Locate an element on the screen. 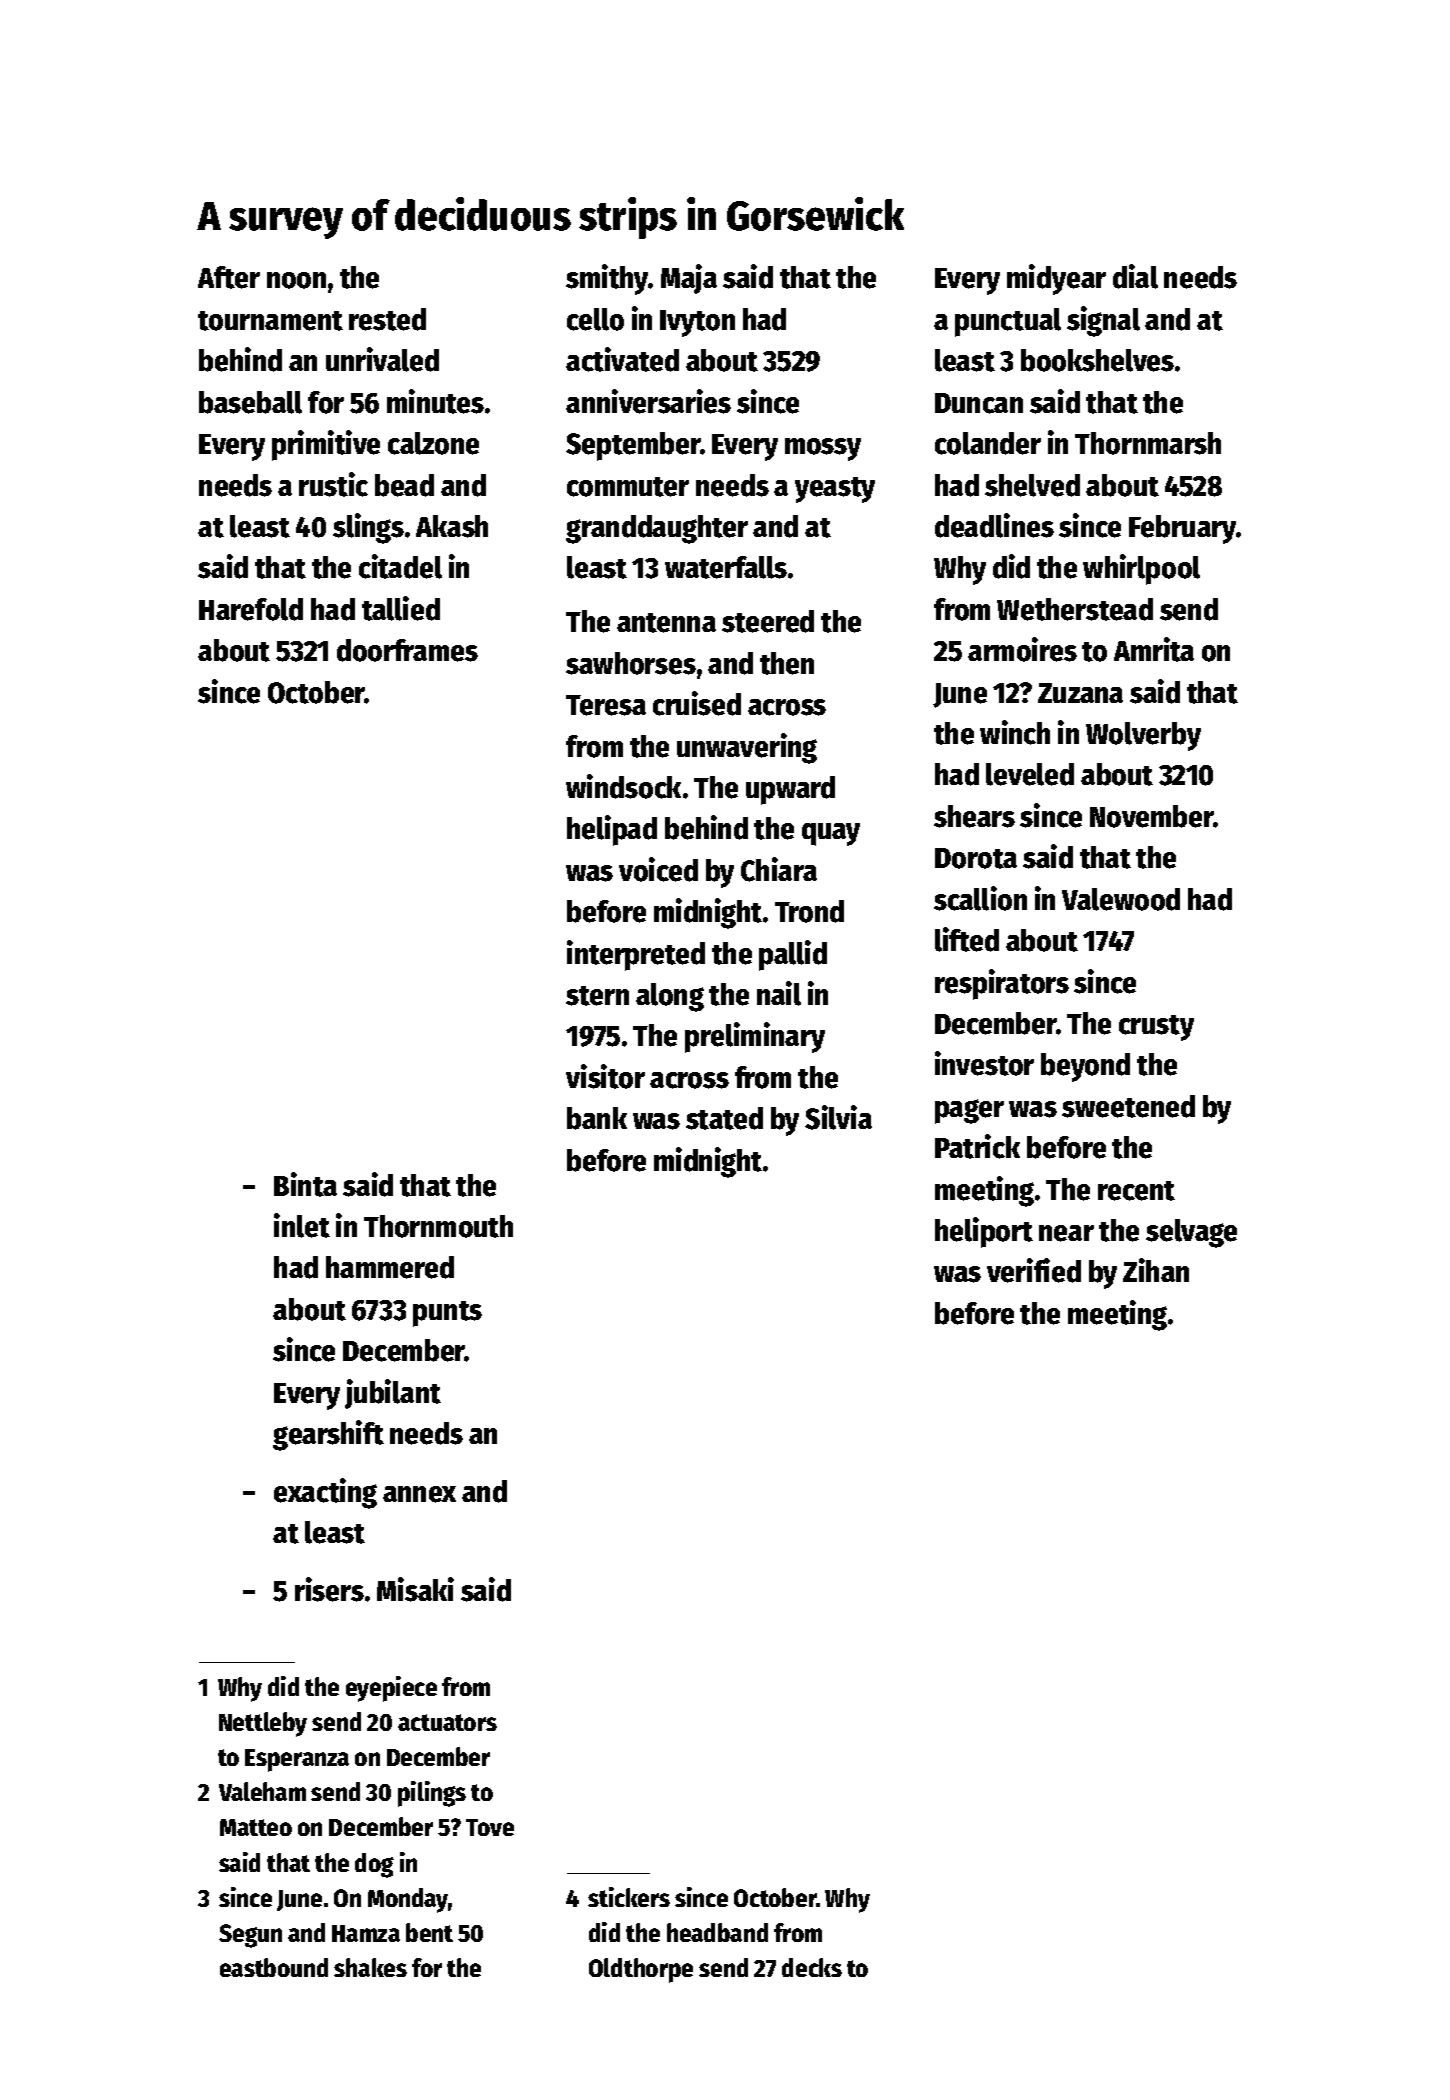 The width and height of the screenshot is (1450, 2100). mossy is located at coordinates (823, 449).
